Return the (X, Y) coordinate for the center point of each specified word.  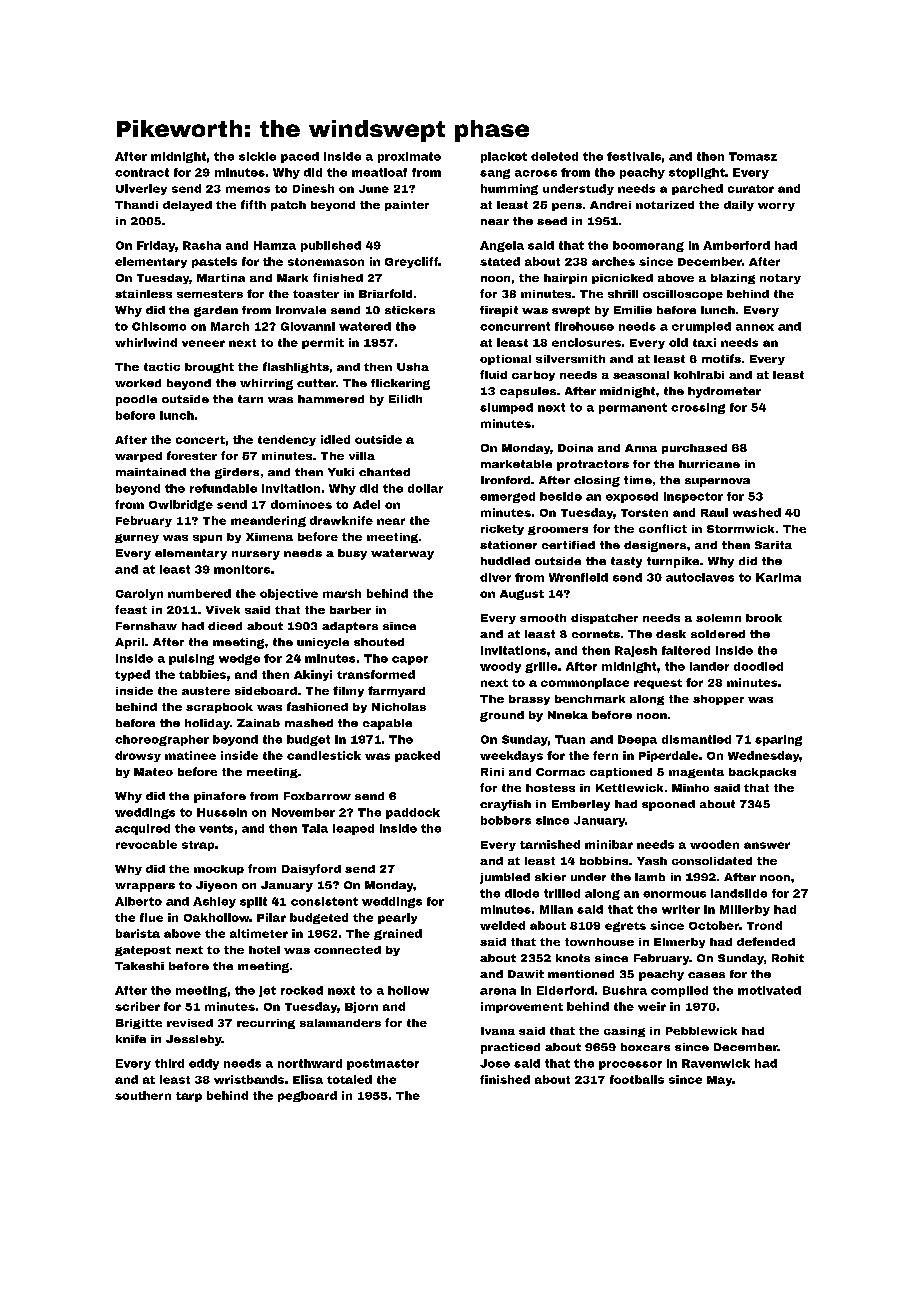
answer (767, 845)
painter (407, 206)
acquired (142, 829)
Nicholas (399, 707)
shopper (718, 700)
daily (739, 206)
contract (142, 172)
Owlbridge (181, 505)
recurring (266, 1024)
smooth (543, 618)
